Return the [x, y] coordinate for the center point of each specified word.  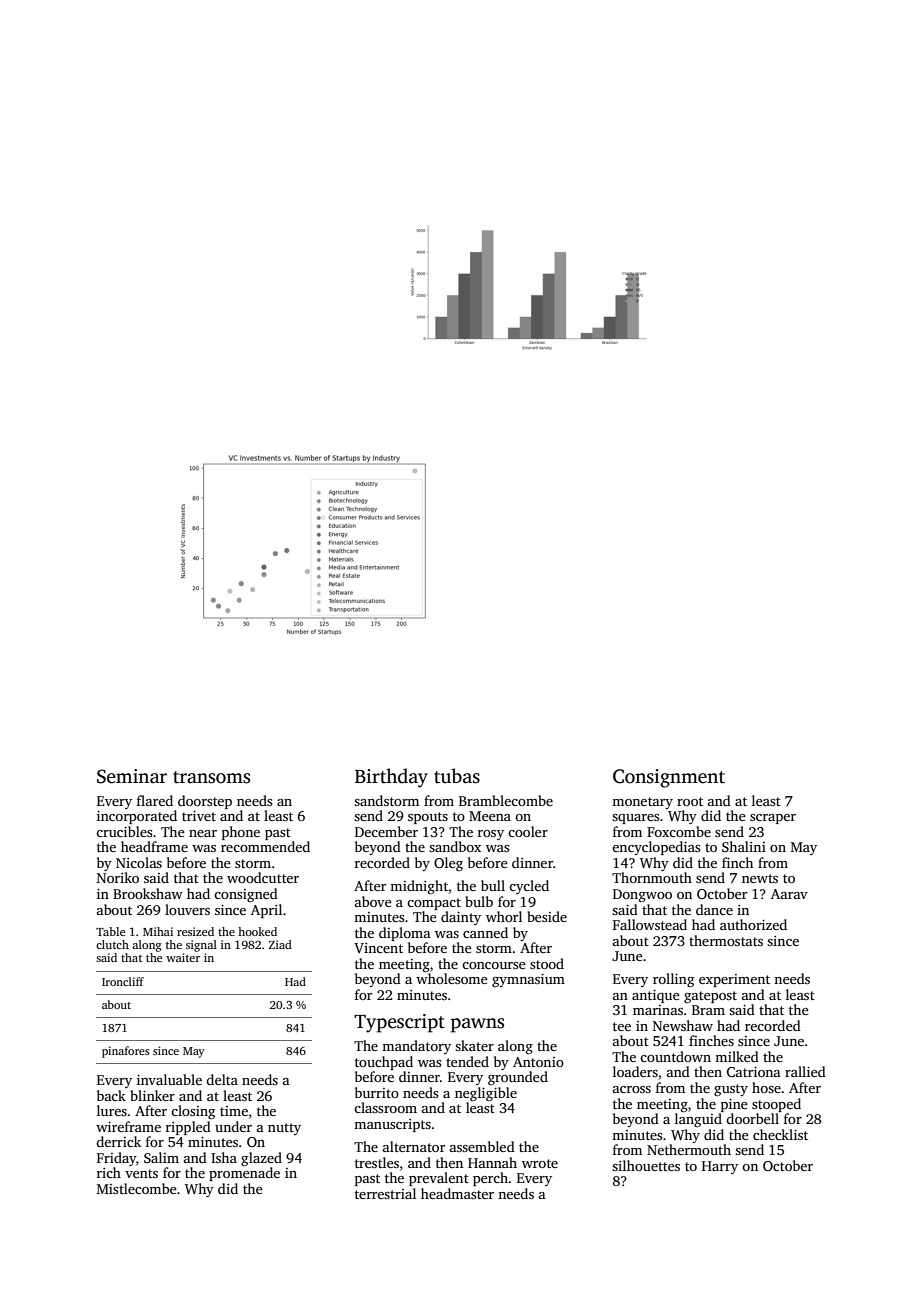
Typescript [399, 1023]
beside [547, 916]
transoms [211, 777]
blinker [152, 1095]
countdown [675, 1056]
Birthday [391, 778]
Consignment [669, 778]
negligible [486, 1094]
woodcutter [263, 877]
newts [760, 878]
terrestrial [385, 1193]
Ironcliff [123, 981]
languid [698, 1120]
